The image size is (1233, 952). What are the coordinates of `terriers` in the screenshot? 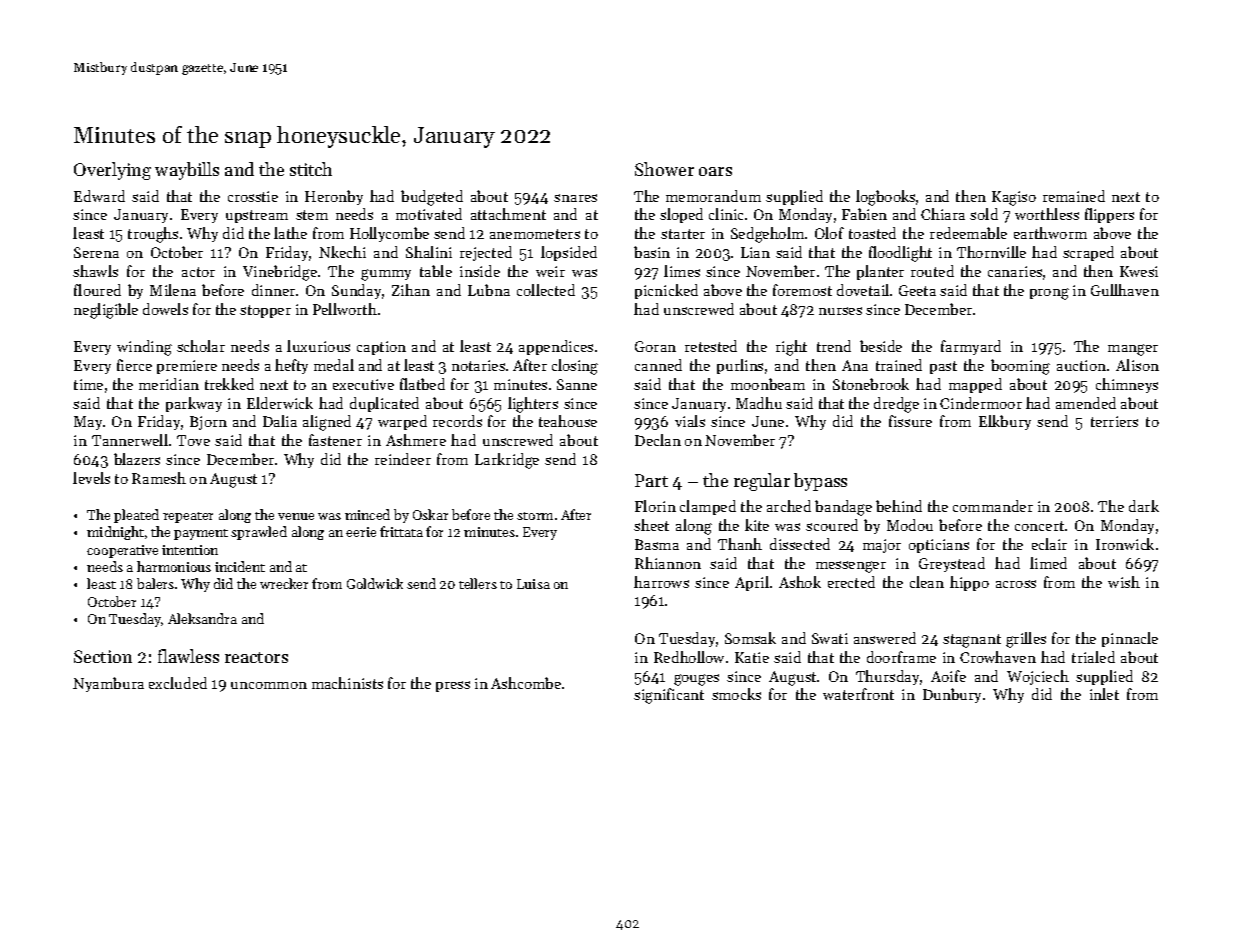 It's located at (1114, 421).
